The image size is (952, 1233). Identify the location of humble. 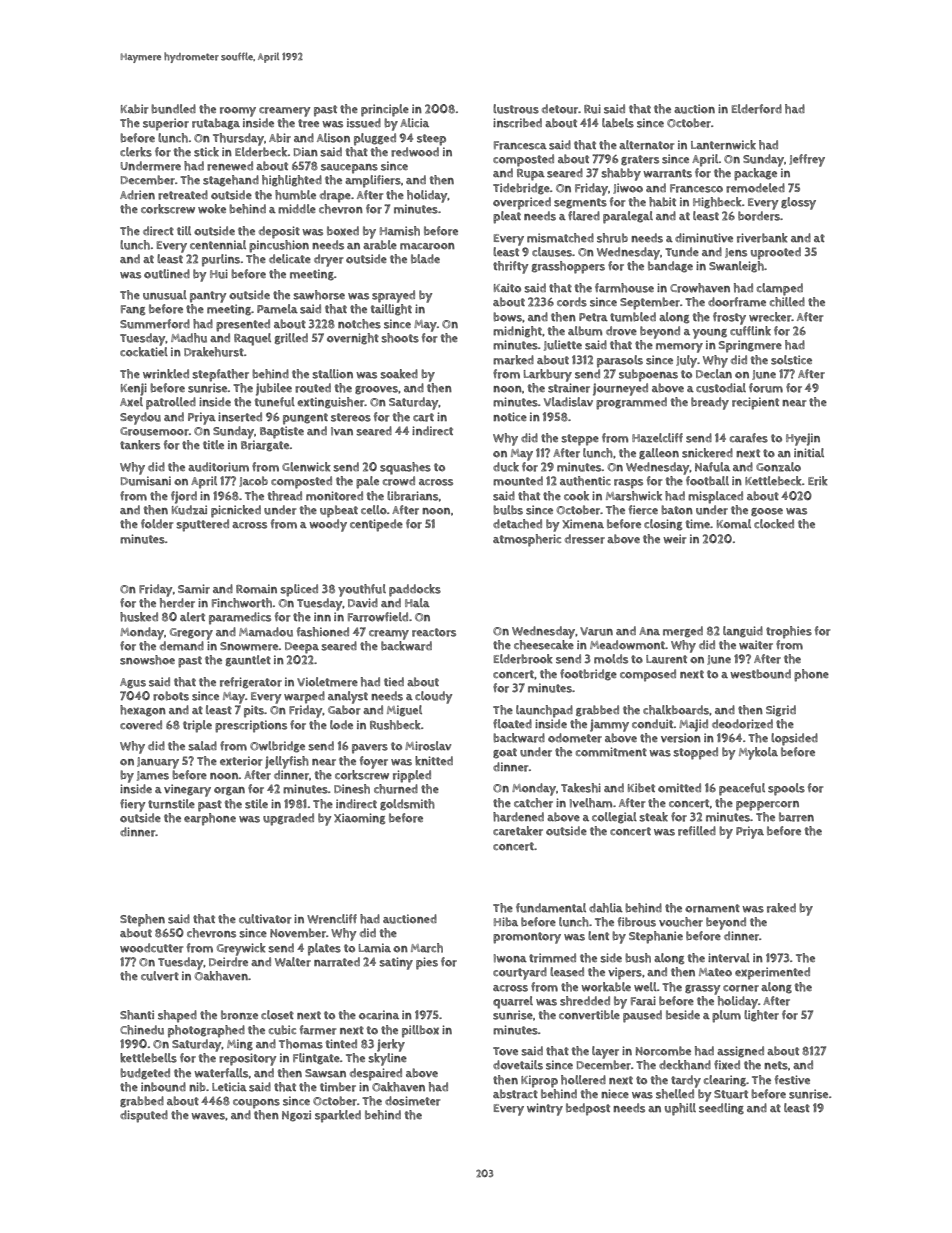
(295, 195).
